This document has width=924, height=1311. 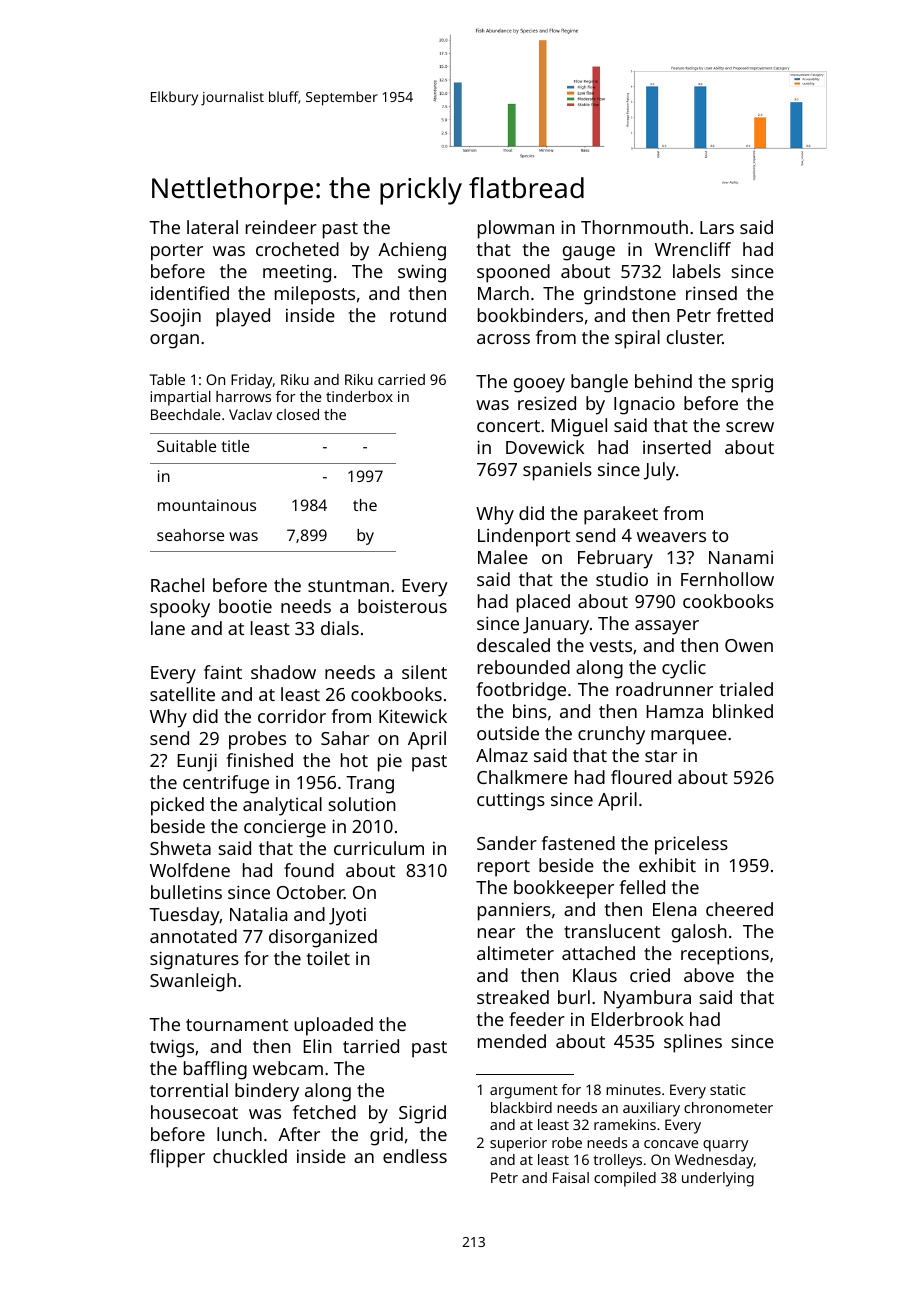 I want to click on plowman, so click(x=516, y=229).
